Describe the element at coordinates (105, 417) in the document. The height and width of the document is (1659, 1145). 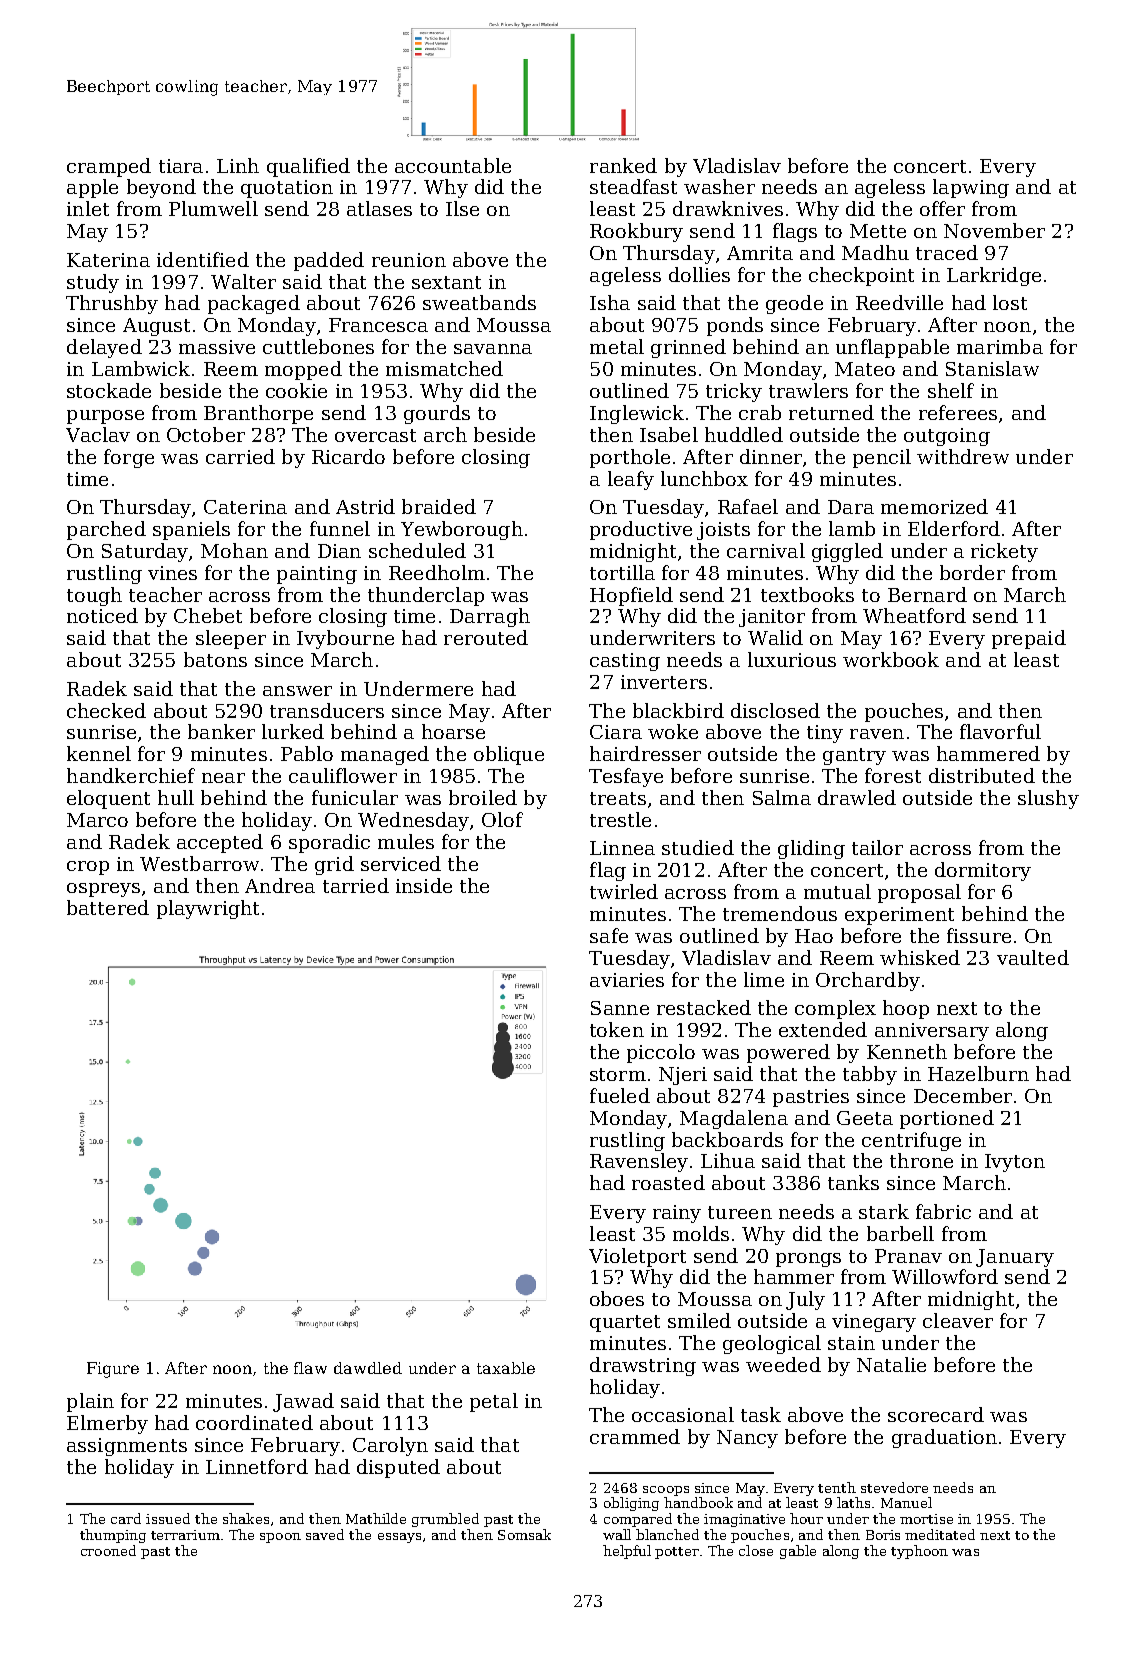
I see `purpose` at that location.
